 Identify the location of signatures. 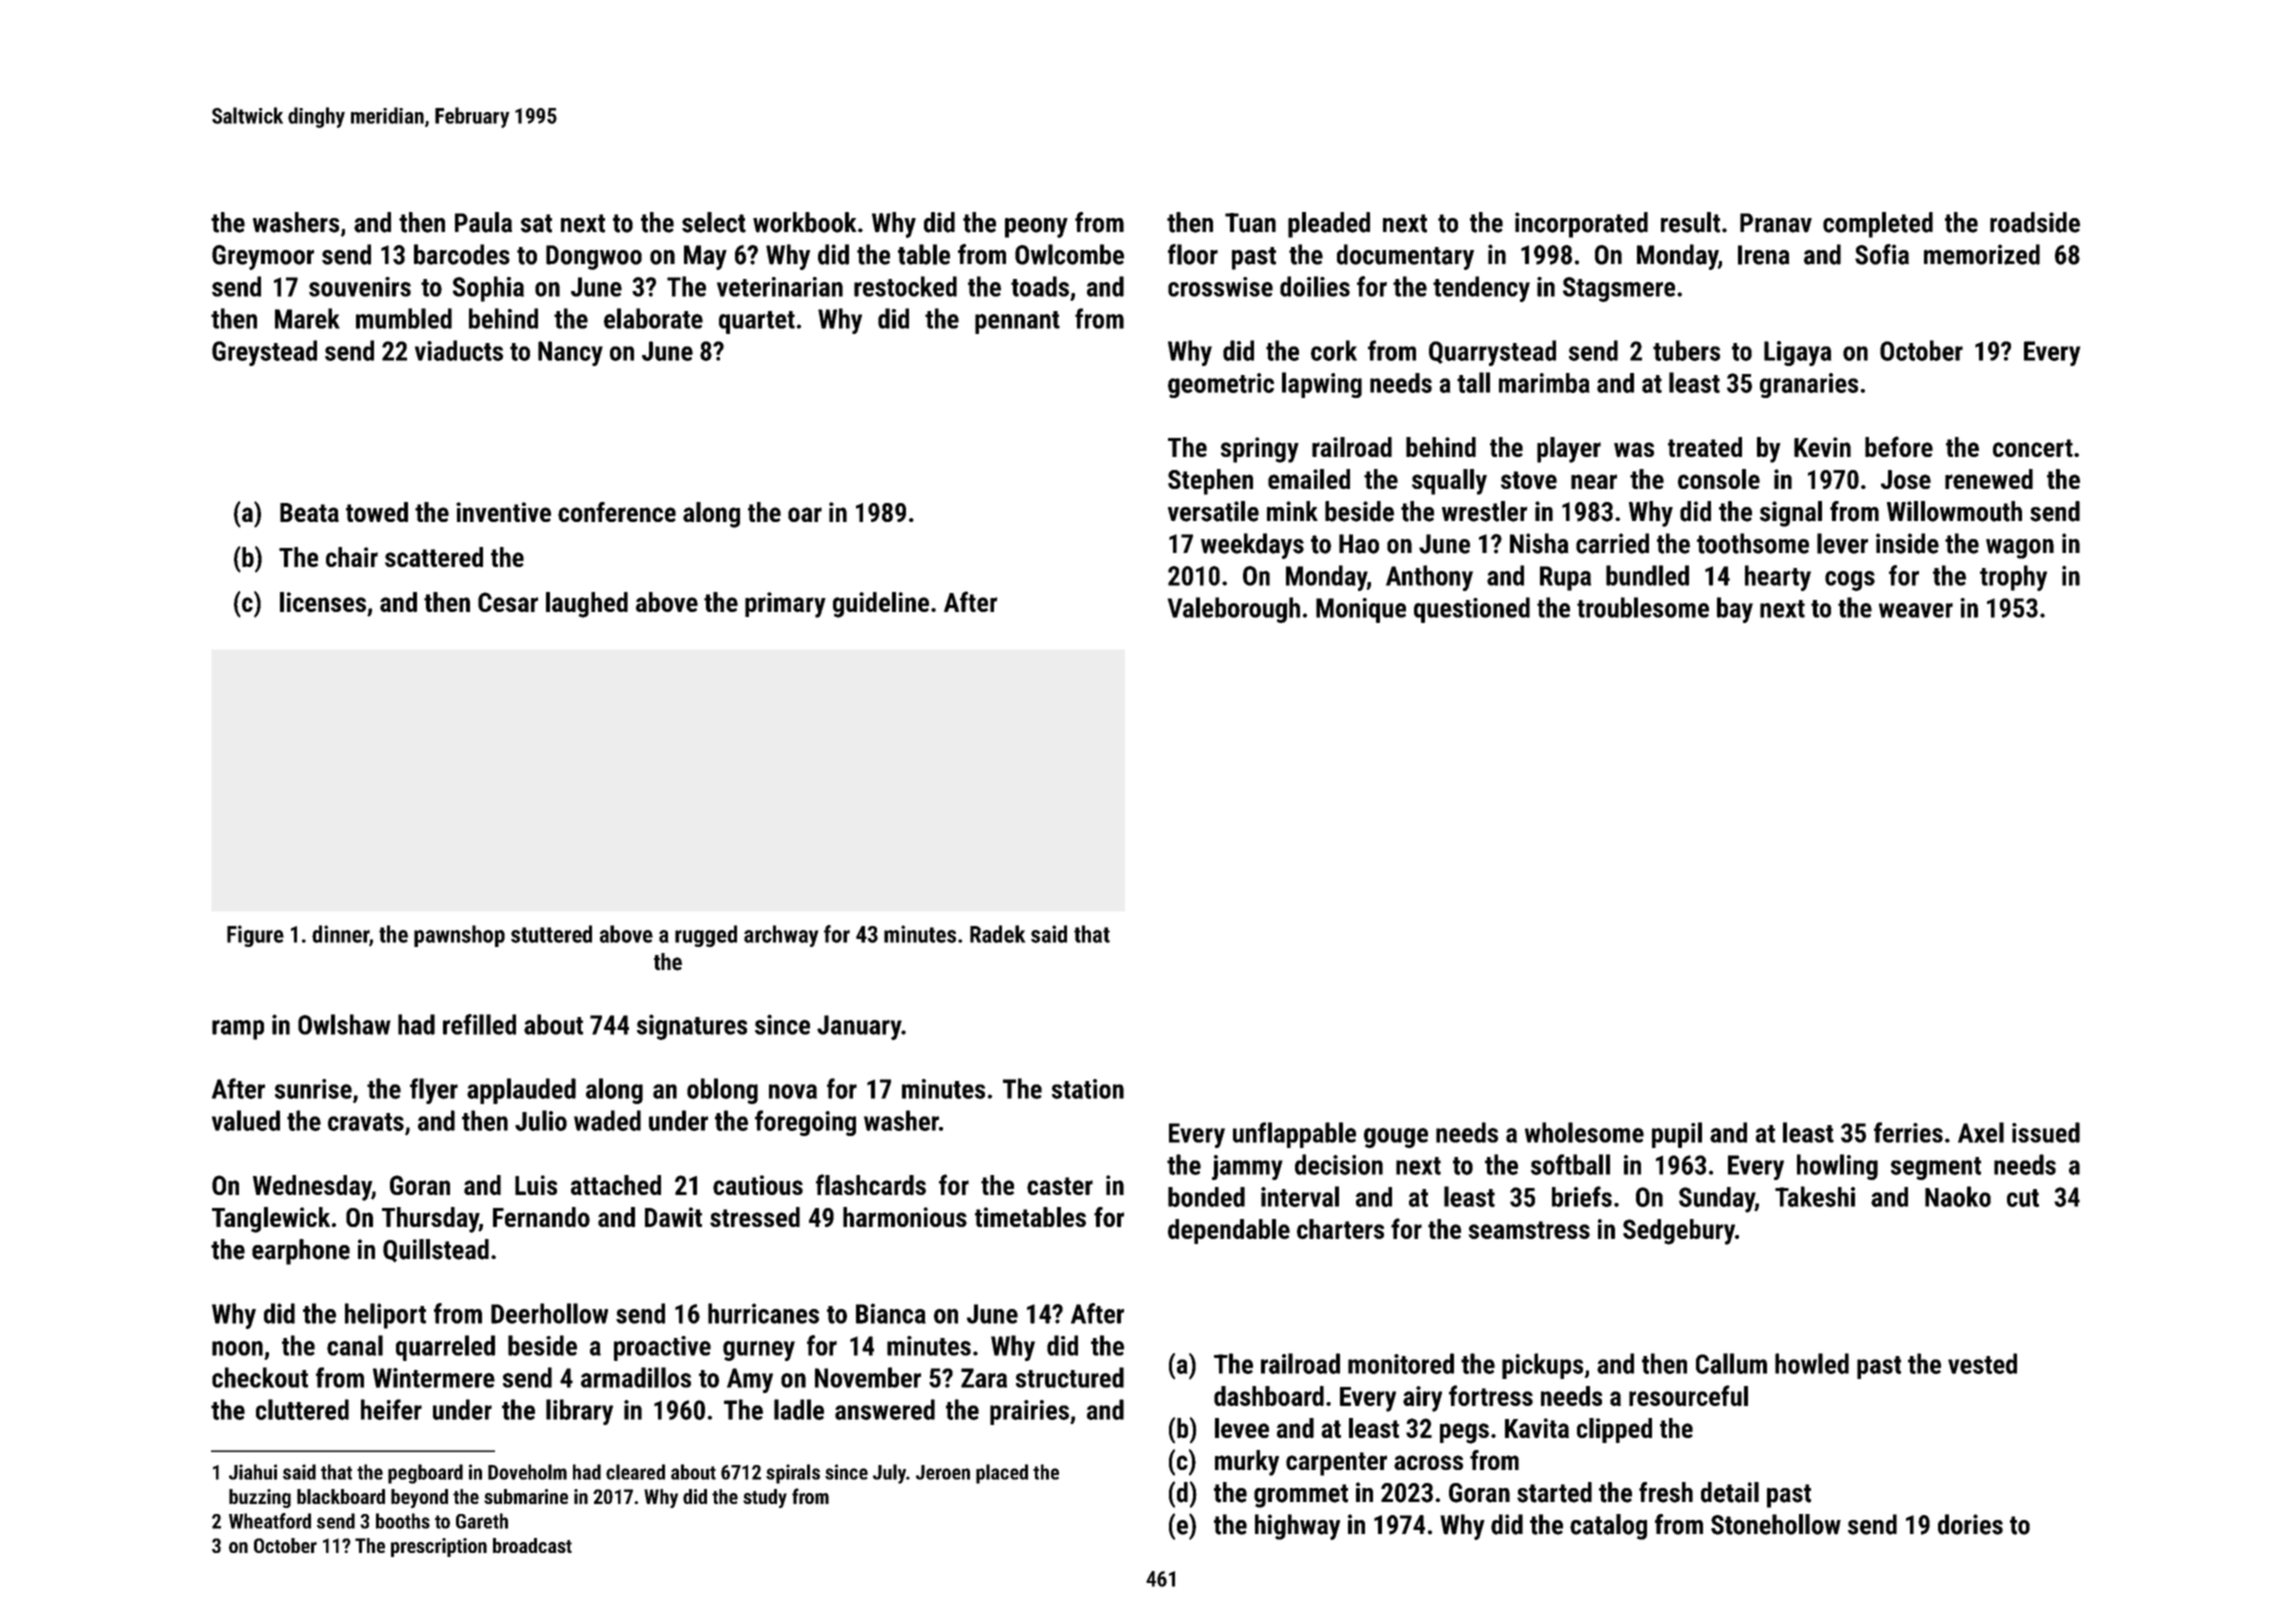
(692, 1027).
